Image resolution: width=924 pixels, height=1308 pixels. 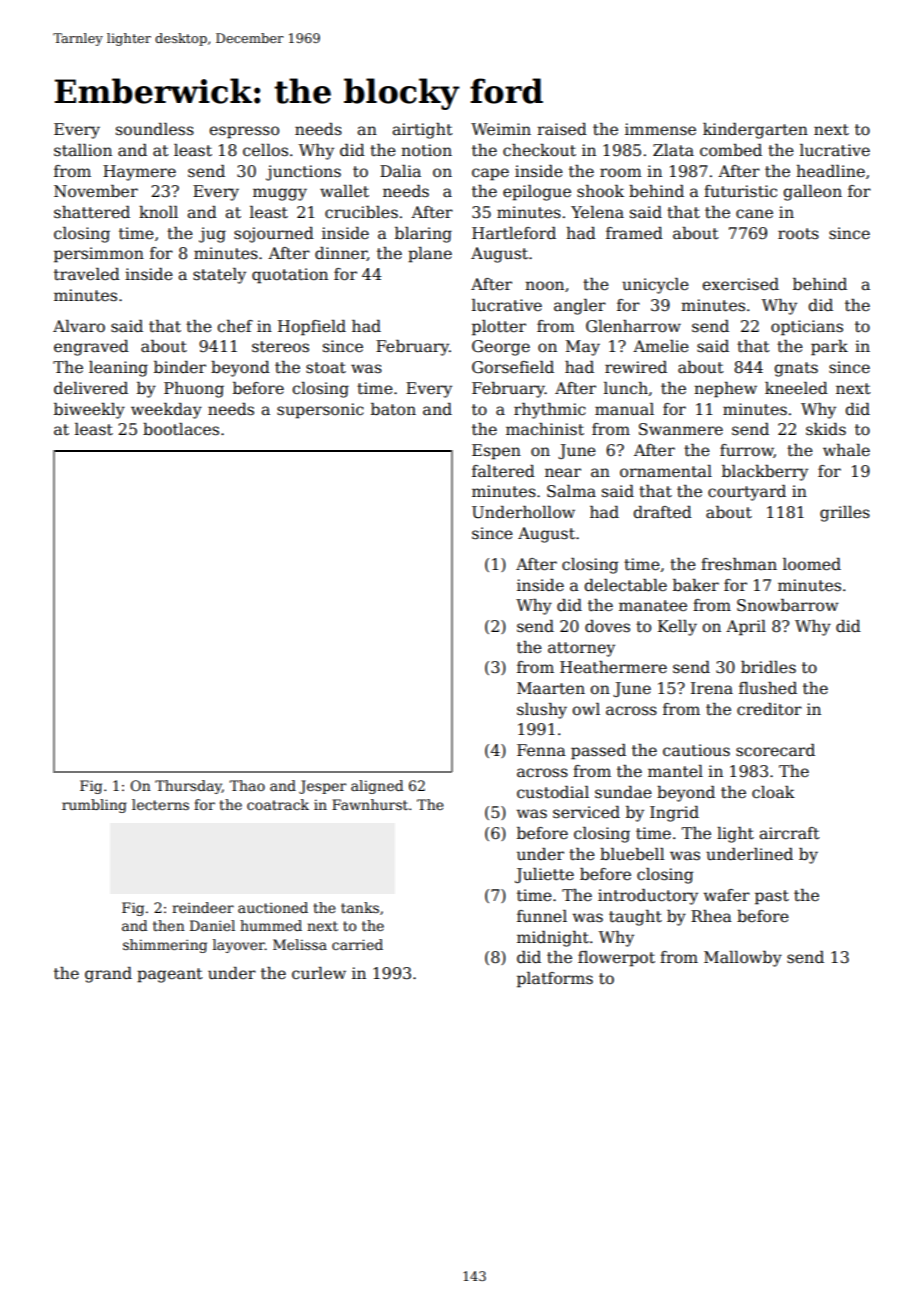 I want to click on espresso, so click(x=244, y=132).
